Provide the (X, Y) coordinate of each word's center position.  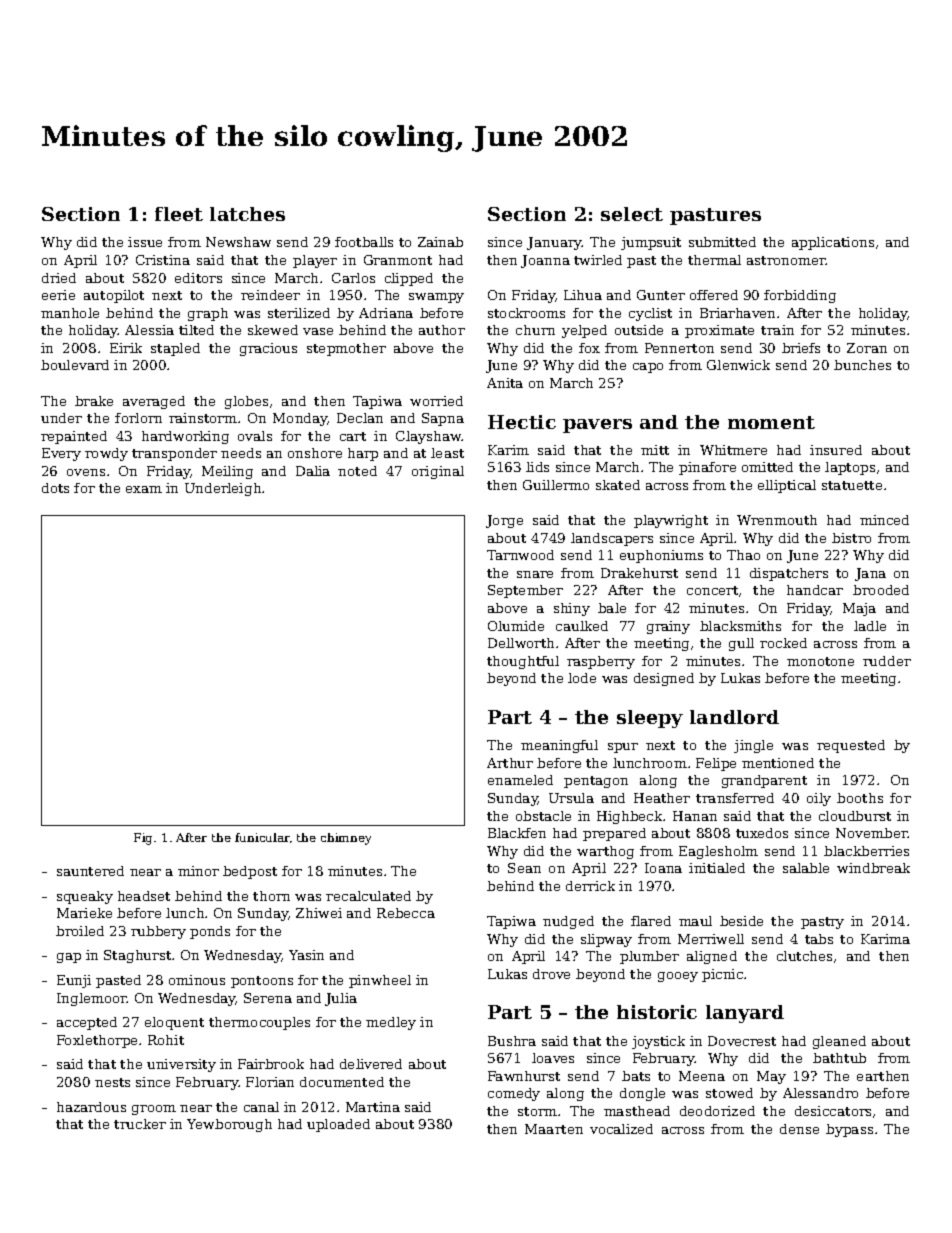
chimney (346, 839)
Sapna (443, 419)
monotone (820, 661)
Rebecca (406, 913)
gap (69, 958)
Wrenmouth (777, 520)
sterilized (299, 313)
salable (806, 868)
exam (144, 489)
